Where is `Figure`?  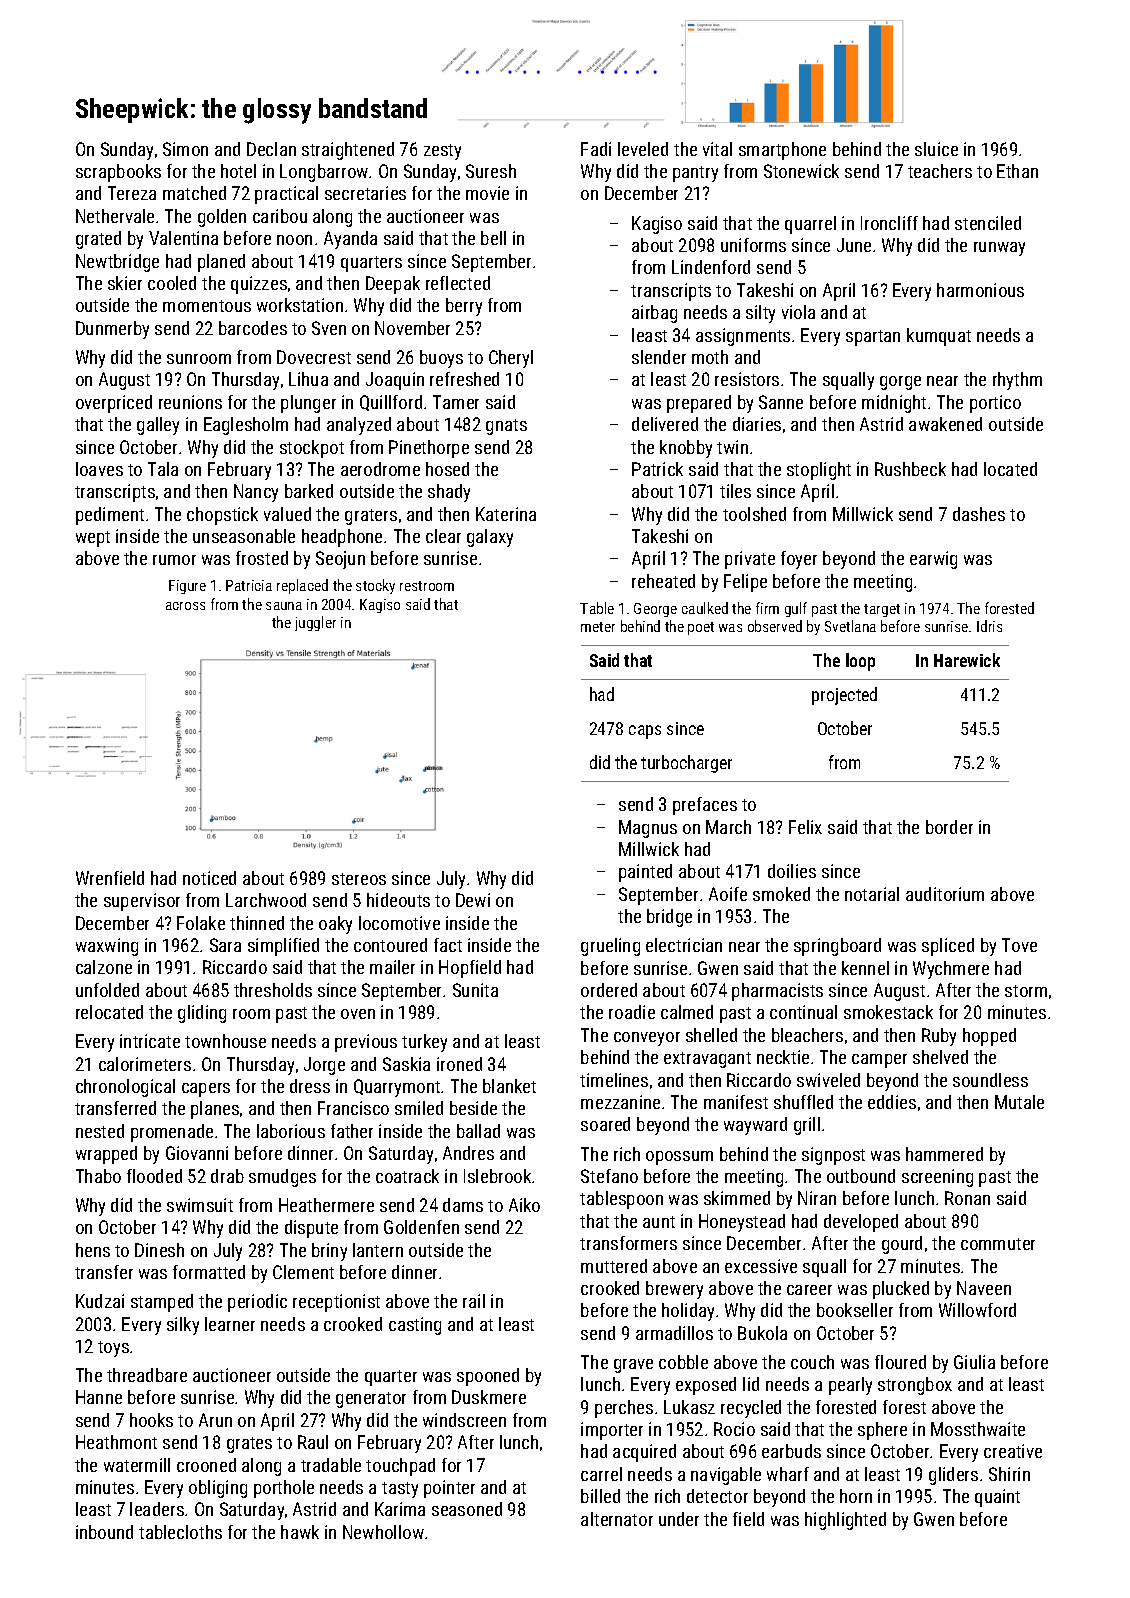 Figure is located at coordinates (187, 587).
